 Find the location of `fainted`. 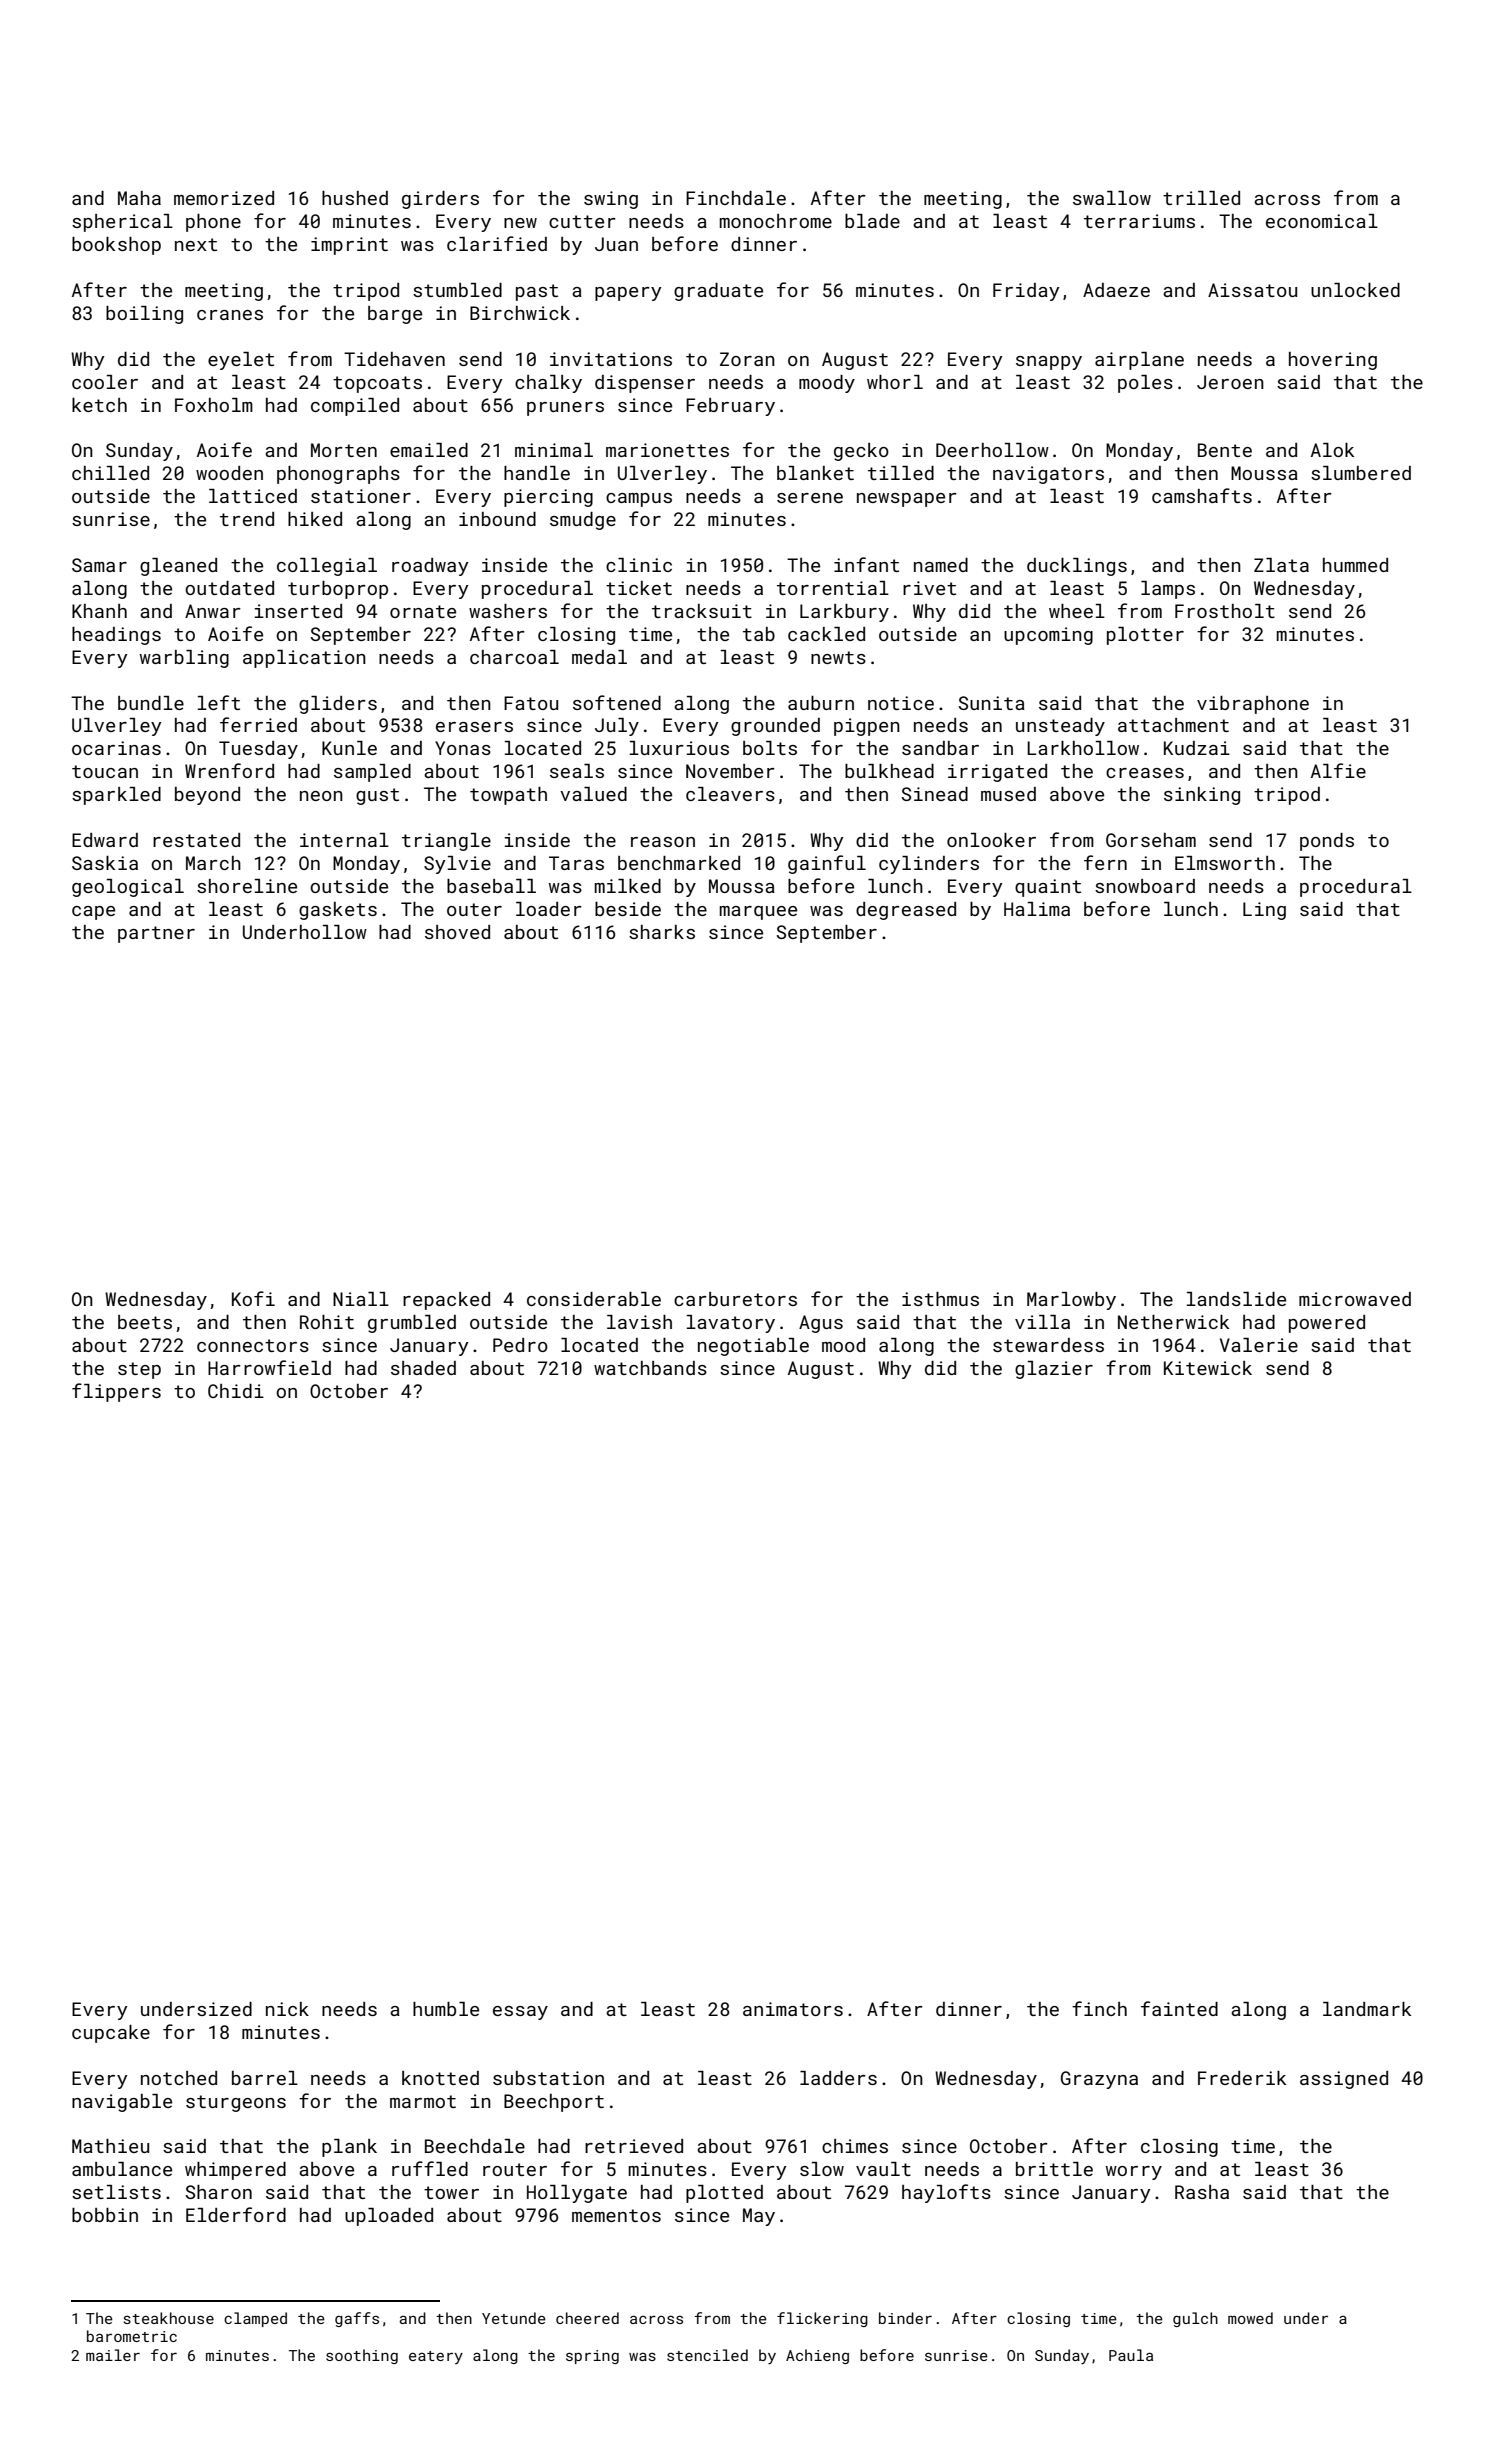

fainted is located at coordinates (1179, 2008).
